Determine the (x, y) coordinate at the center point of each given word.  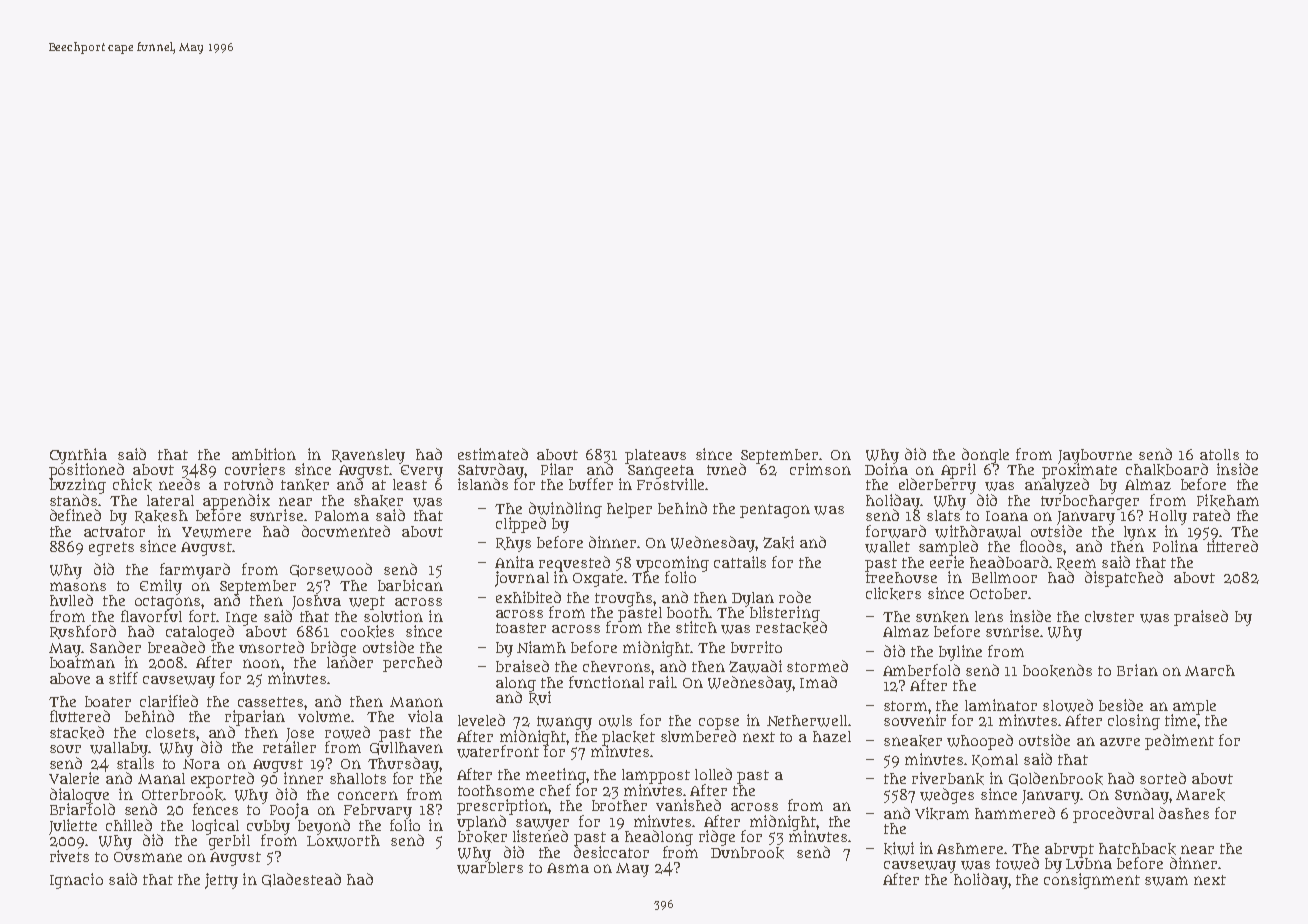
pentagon (775, 511)
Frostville (670, 484)
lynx (1140, 533)
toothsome (496, 790)
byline (960, 653)
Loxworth (343, 841)
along (516, 684)
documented (346, 531)
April (958, 471)
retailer (289, 747)
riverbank (948, 778)
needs (179, 484)
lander (350, 662)
